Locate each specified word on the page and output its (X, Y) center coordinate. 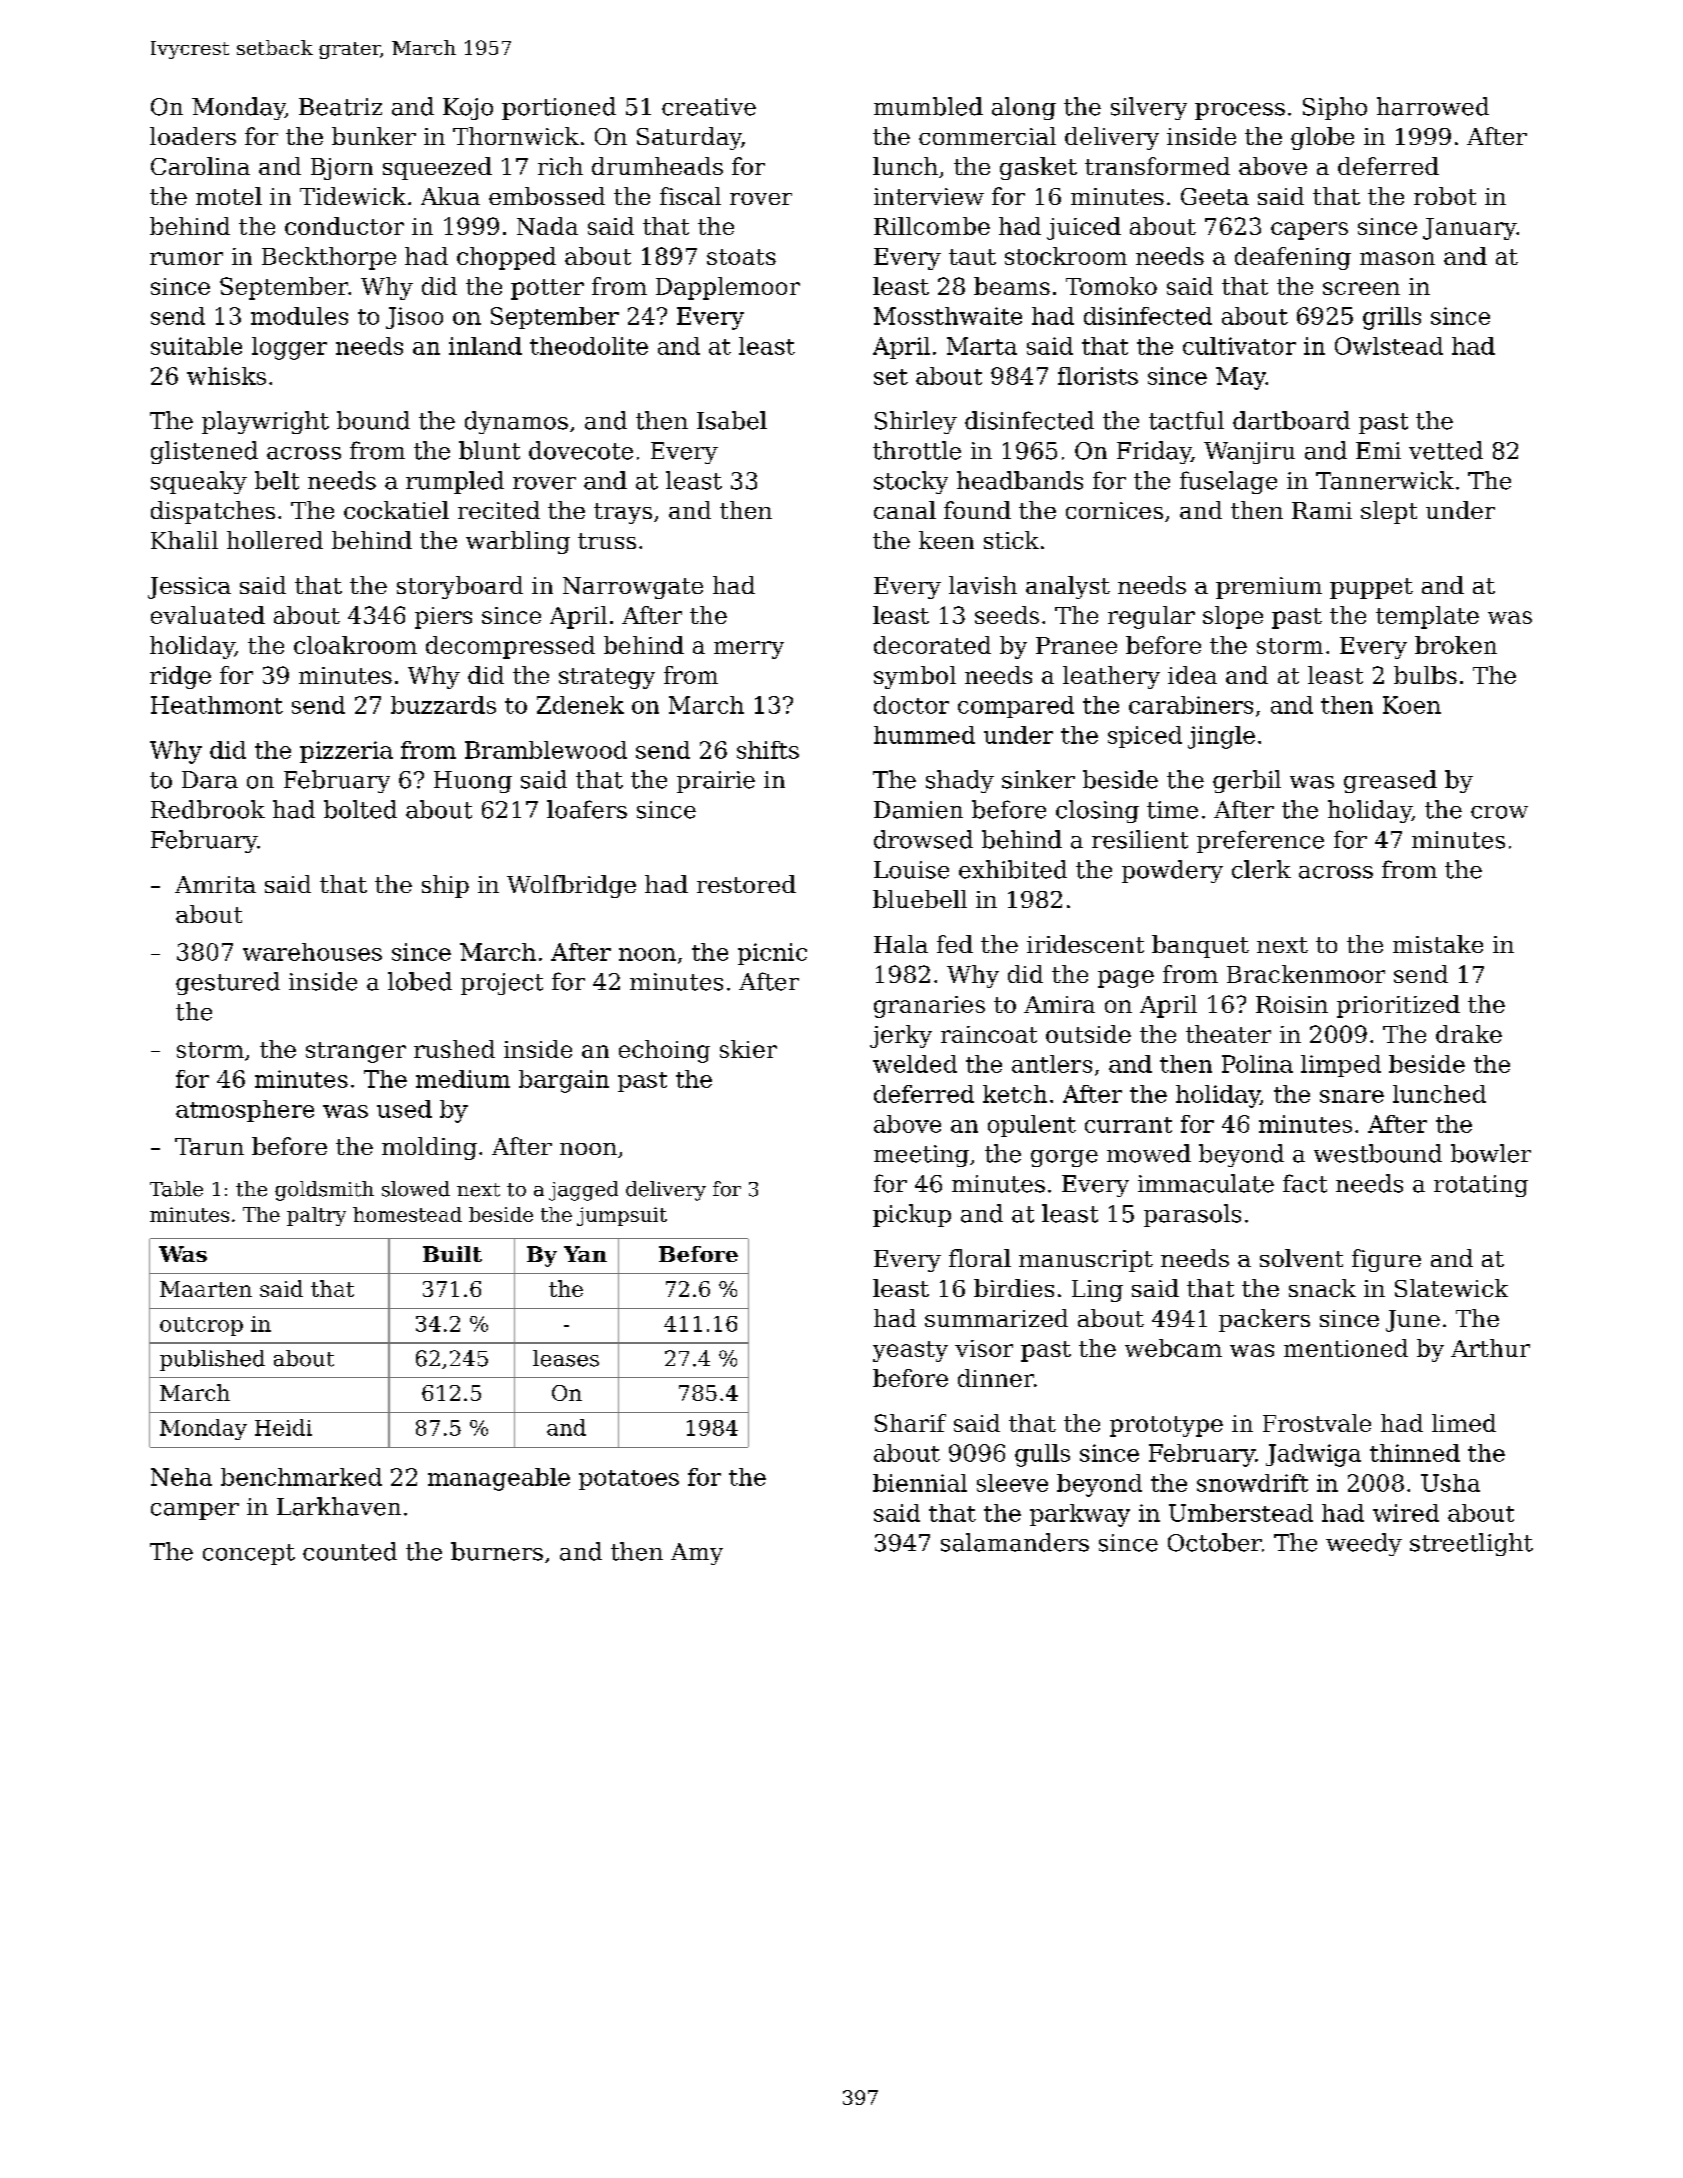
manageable (499, 1479)
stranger (356, 1052)
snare (1352, 1096)
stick (1011, 540)
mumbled (928, 106)
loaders (193, 136)
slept (1389, 512)
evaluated (208, 615)
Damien (918, 810)
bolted (360, 809)
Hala (901, 944)
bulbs (1425, 675)
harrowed (1433, 106)
